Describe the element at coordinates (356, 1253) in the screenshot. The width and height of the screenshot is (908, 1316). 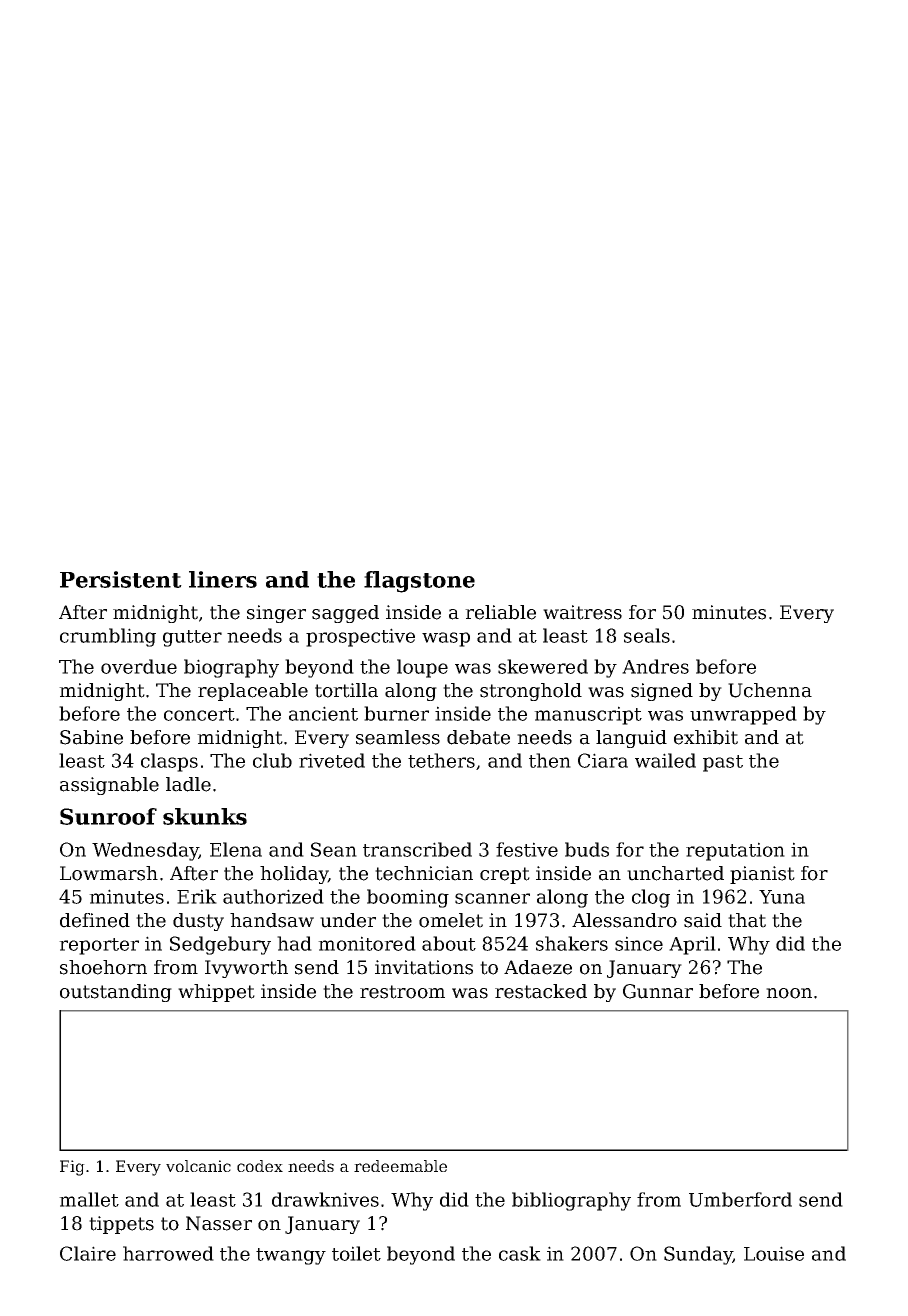
I see `toilet` at that location.
